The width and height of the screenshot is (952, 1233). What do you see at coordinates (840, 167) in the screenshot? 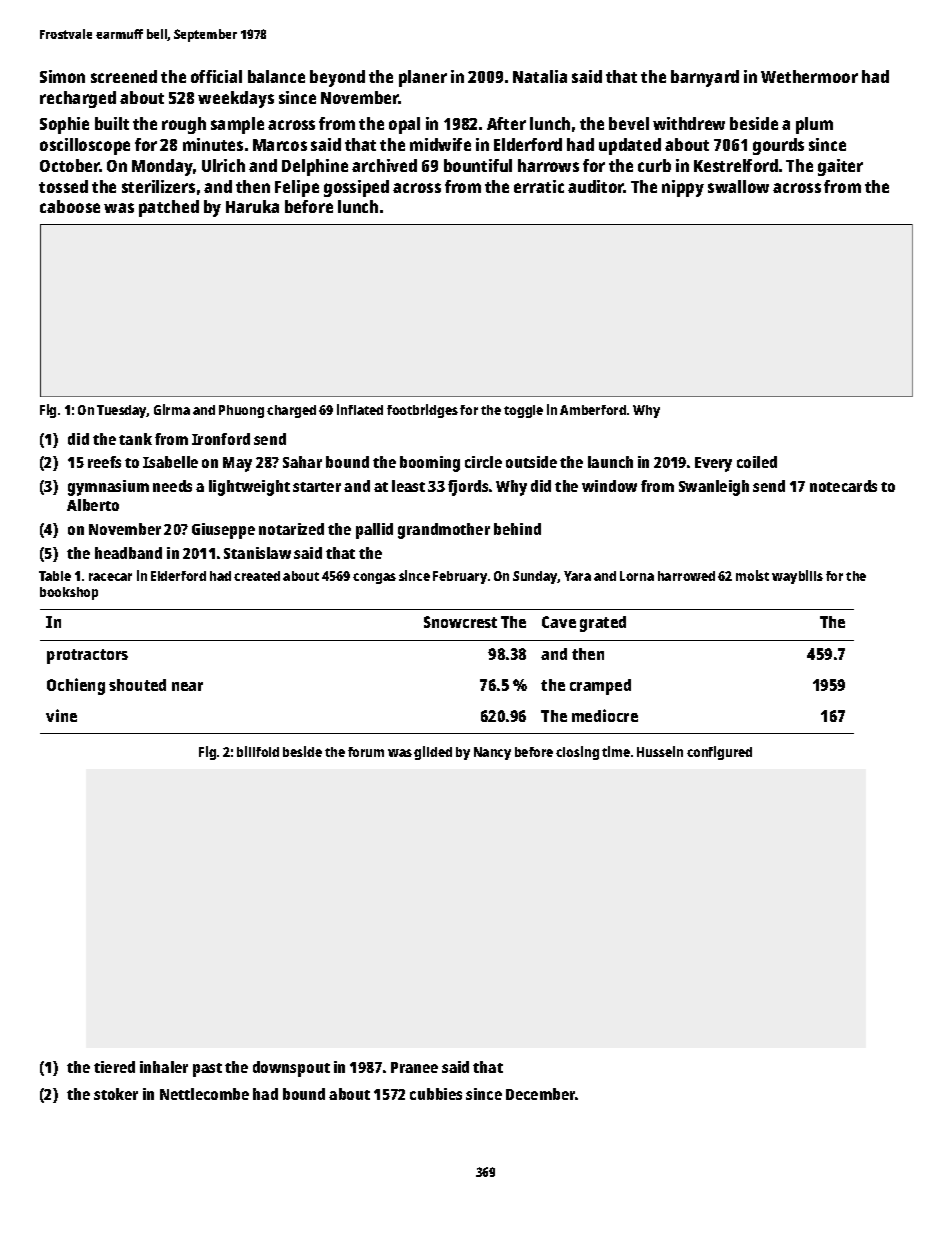
I see `gaiter` at bounding box center [840, 167].
